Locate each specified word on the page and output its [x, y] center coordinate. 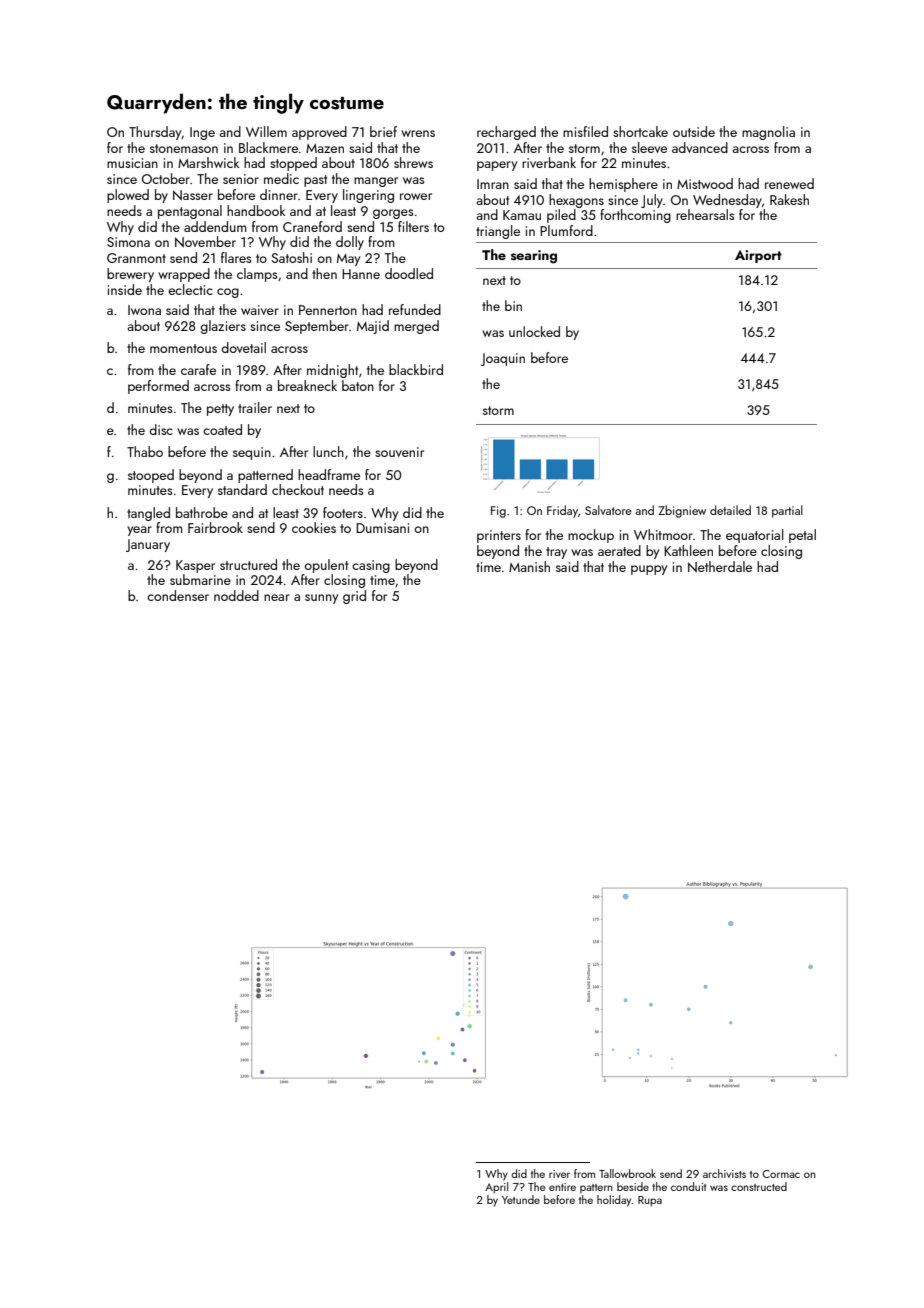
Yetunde [521, 1199]
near [277, 597]
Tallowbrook [627, 1173]
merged [416, 327]
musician [132, 163]
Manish [529, 566]
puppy [649, 570]
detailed [730, 510]
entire [562, 1187]
